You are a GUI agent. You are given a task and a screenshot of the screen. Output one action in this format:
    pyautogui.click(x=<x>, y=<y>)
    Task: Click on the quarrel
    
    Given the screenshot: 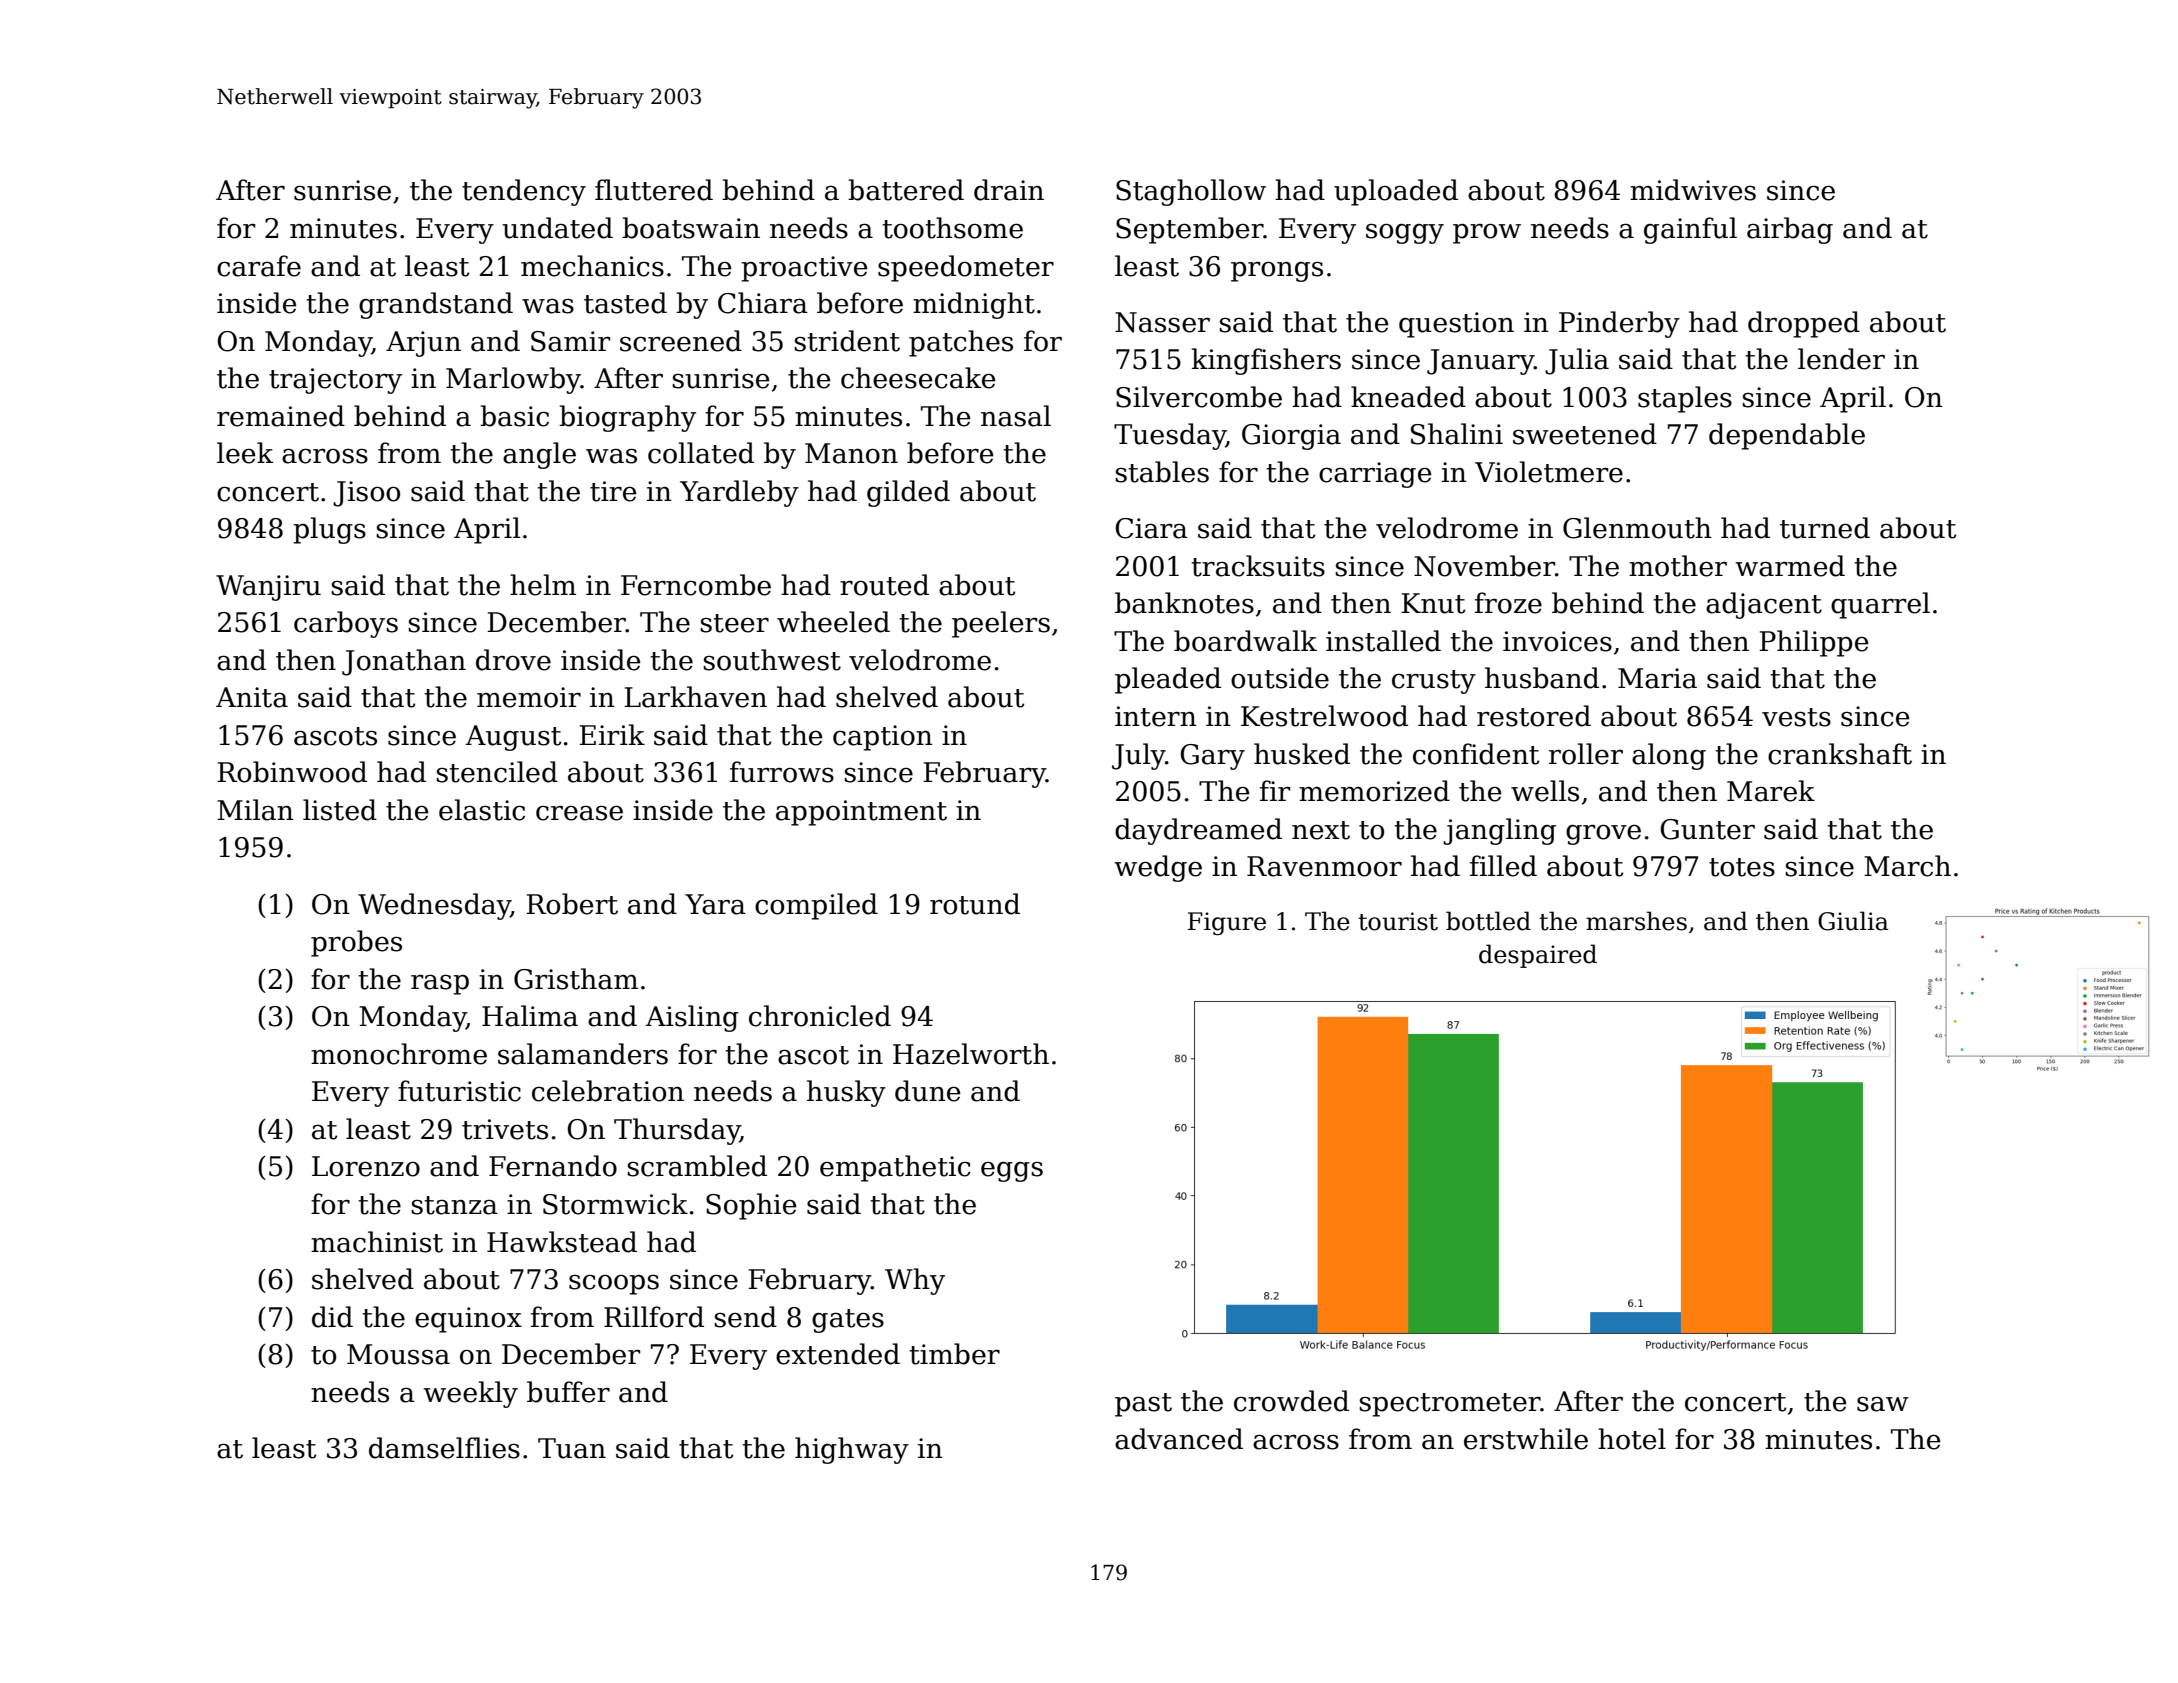 What is the action you would take?
    pyautogui.click(x=1880, y=605)
